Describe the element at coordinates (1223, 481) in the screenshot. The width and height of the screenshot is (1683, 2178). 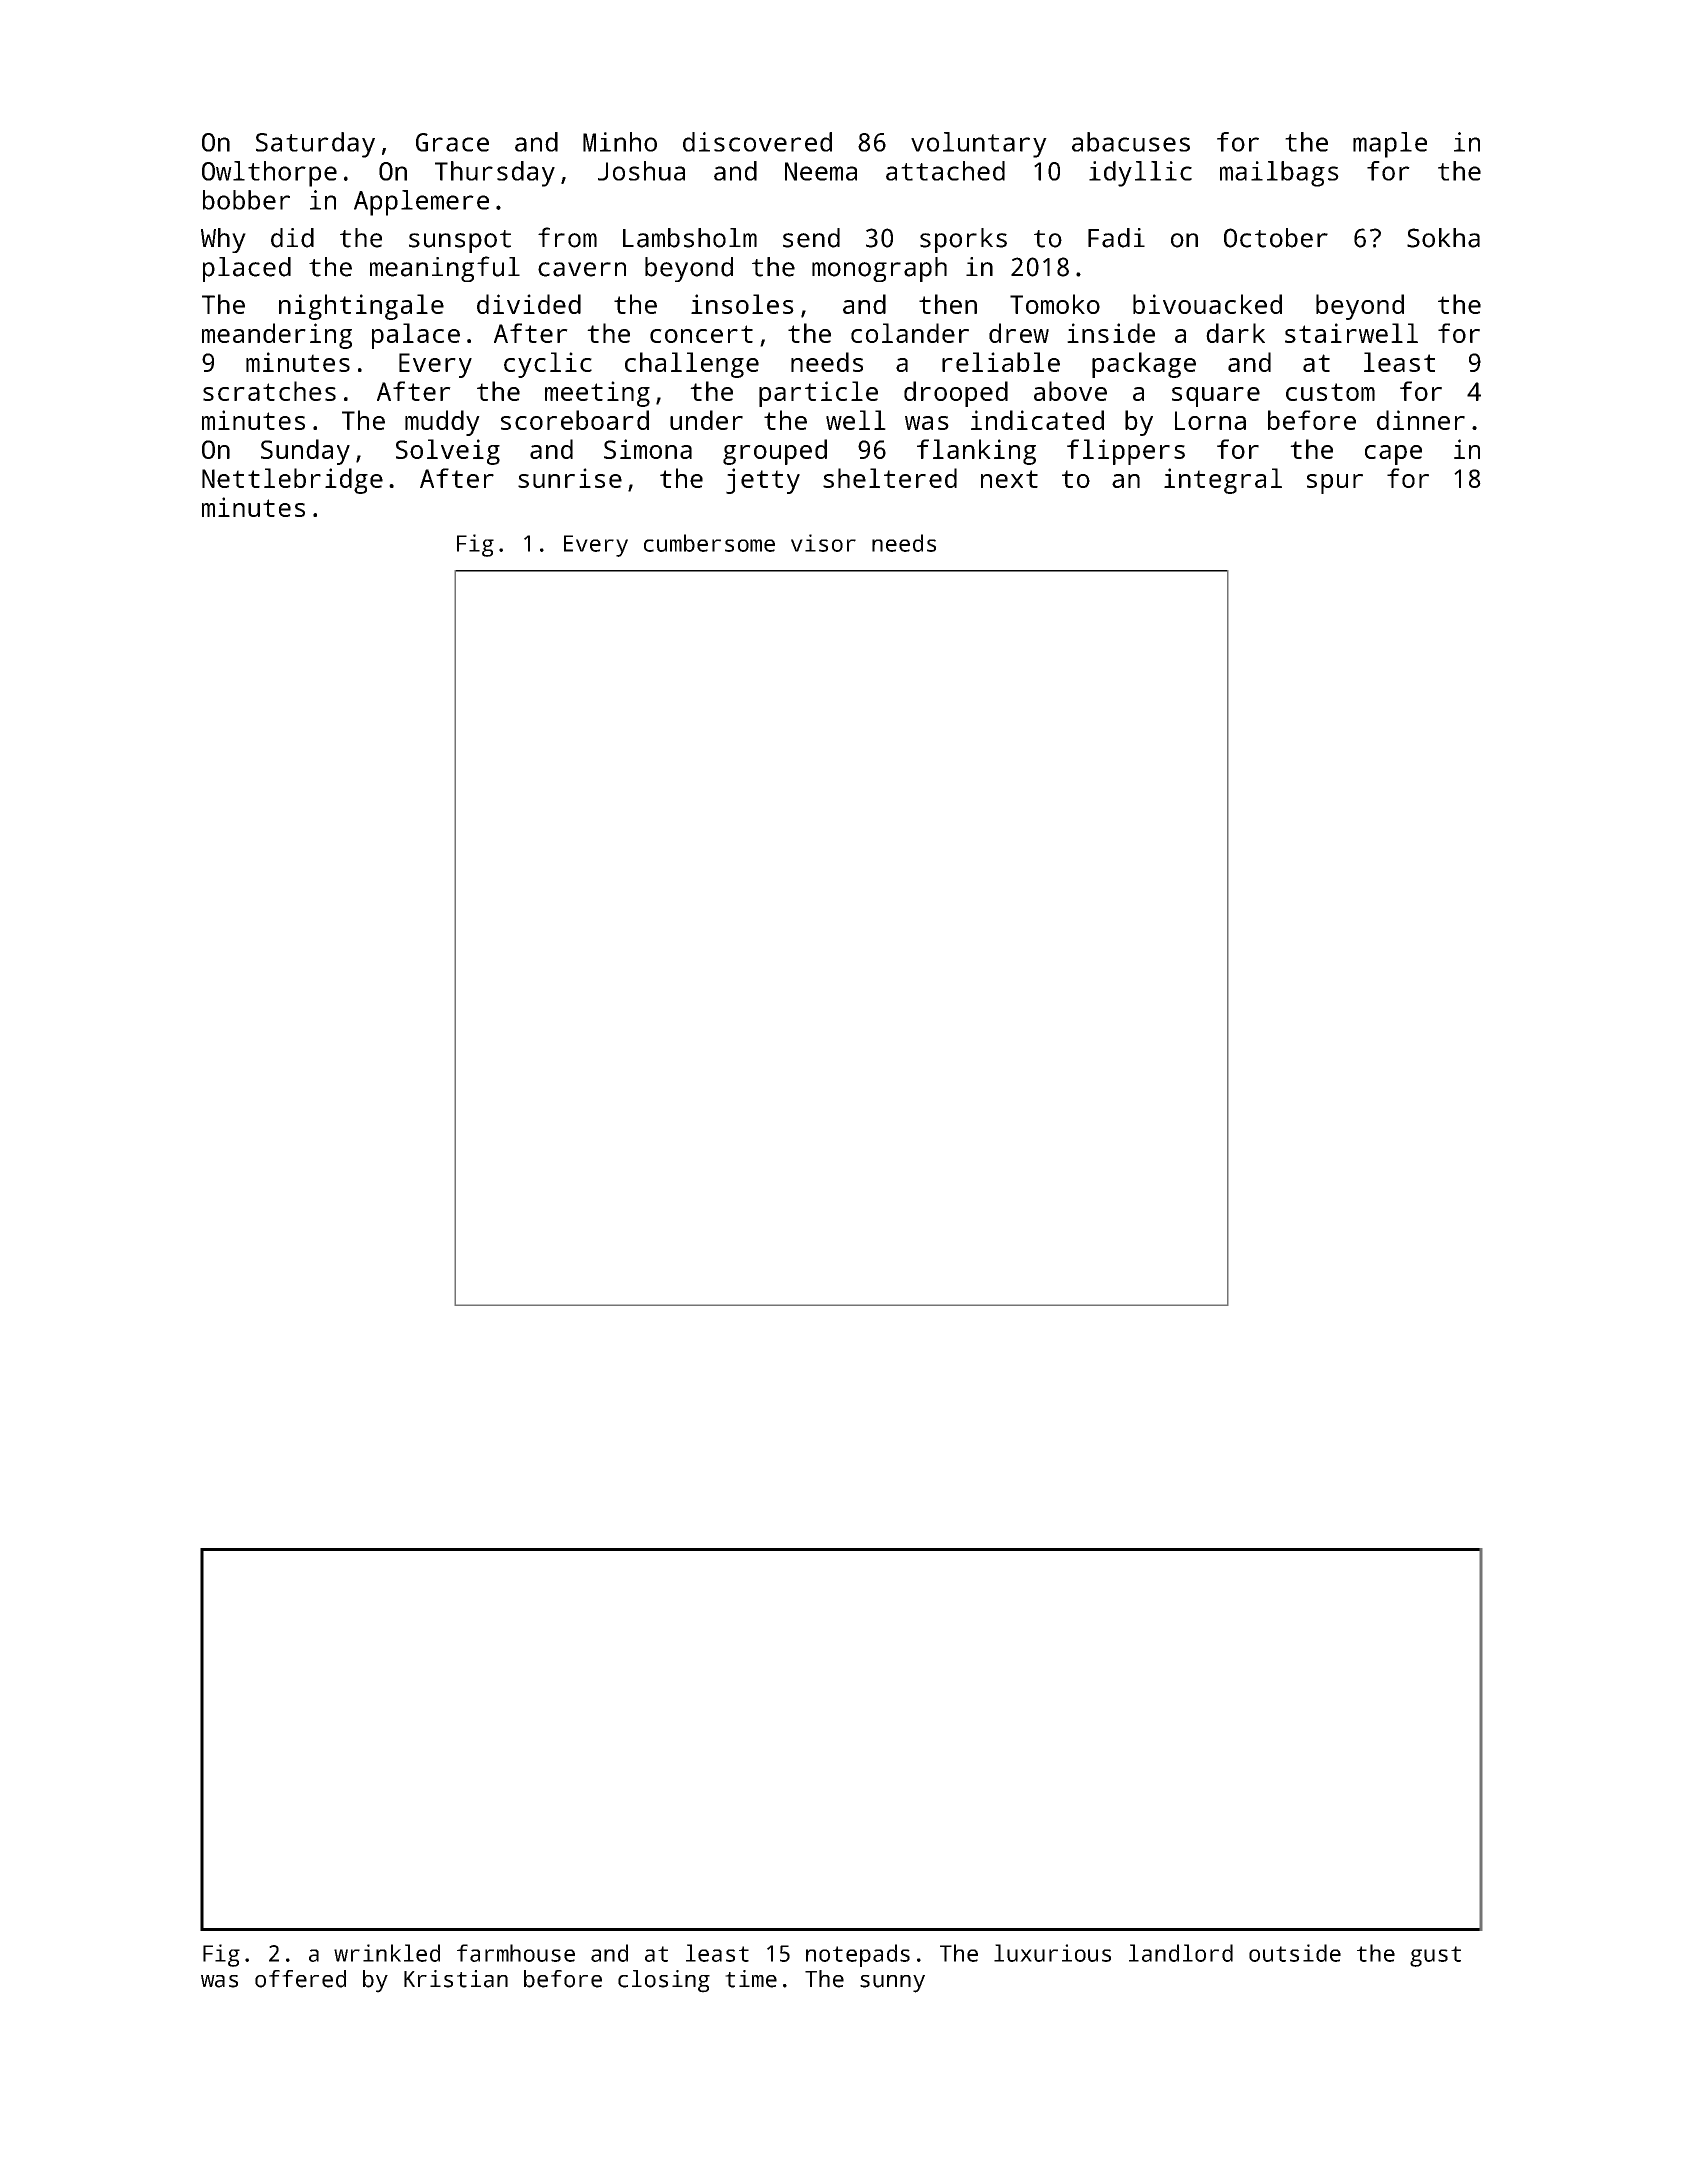
I see `integral` at that location.
